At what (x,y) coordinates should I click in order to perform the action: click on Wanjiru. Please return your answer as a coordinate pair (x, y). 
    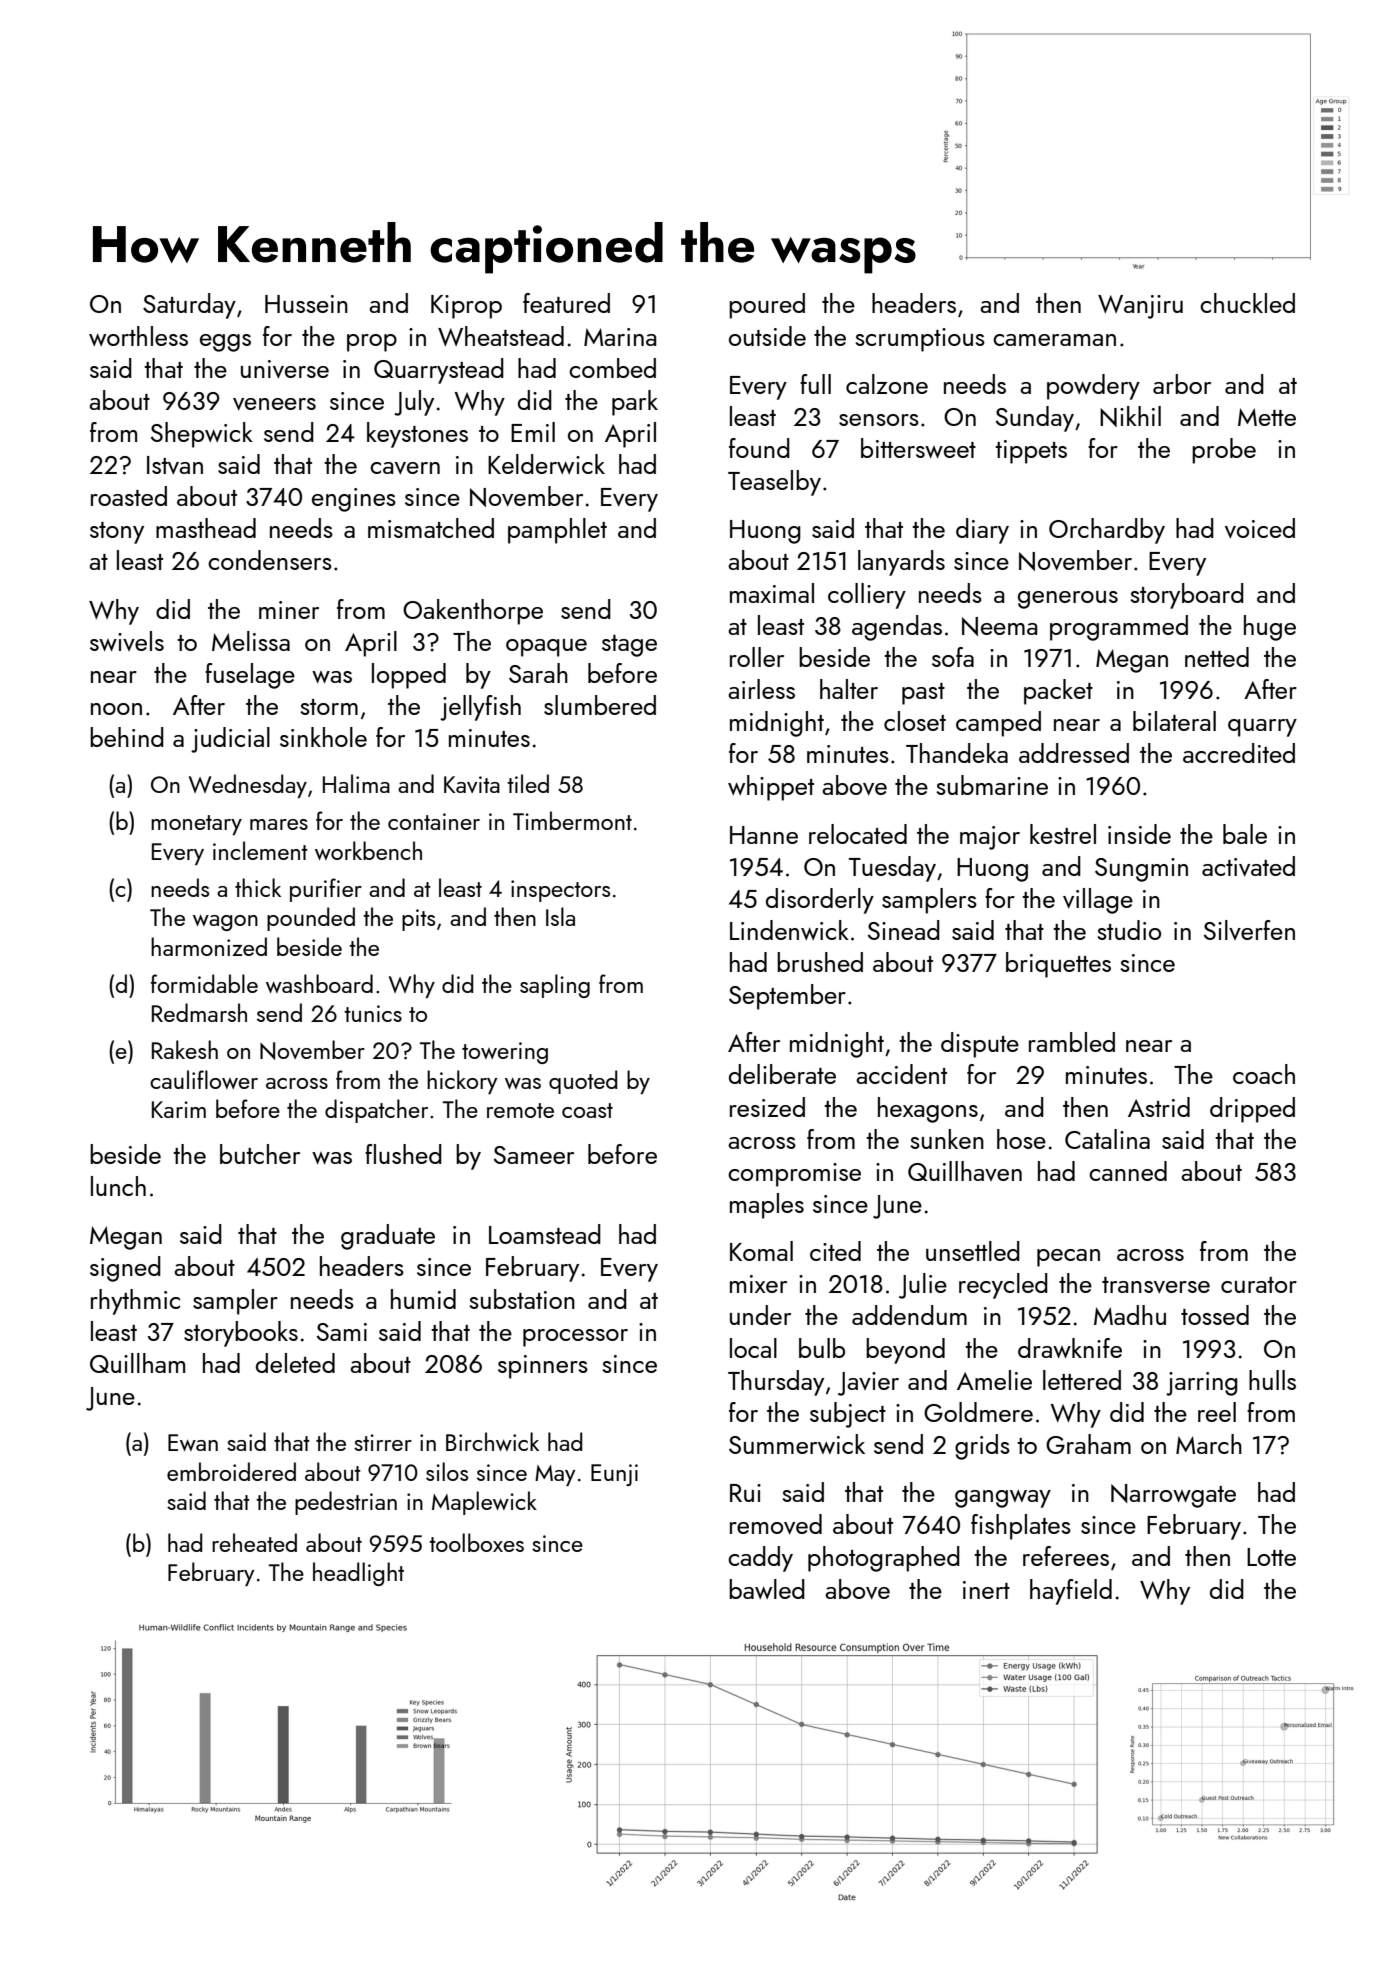
    Looking at the image, I should click on (1140, 307).
